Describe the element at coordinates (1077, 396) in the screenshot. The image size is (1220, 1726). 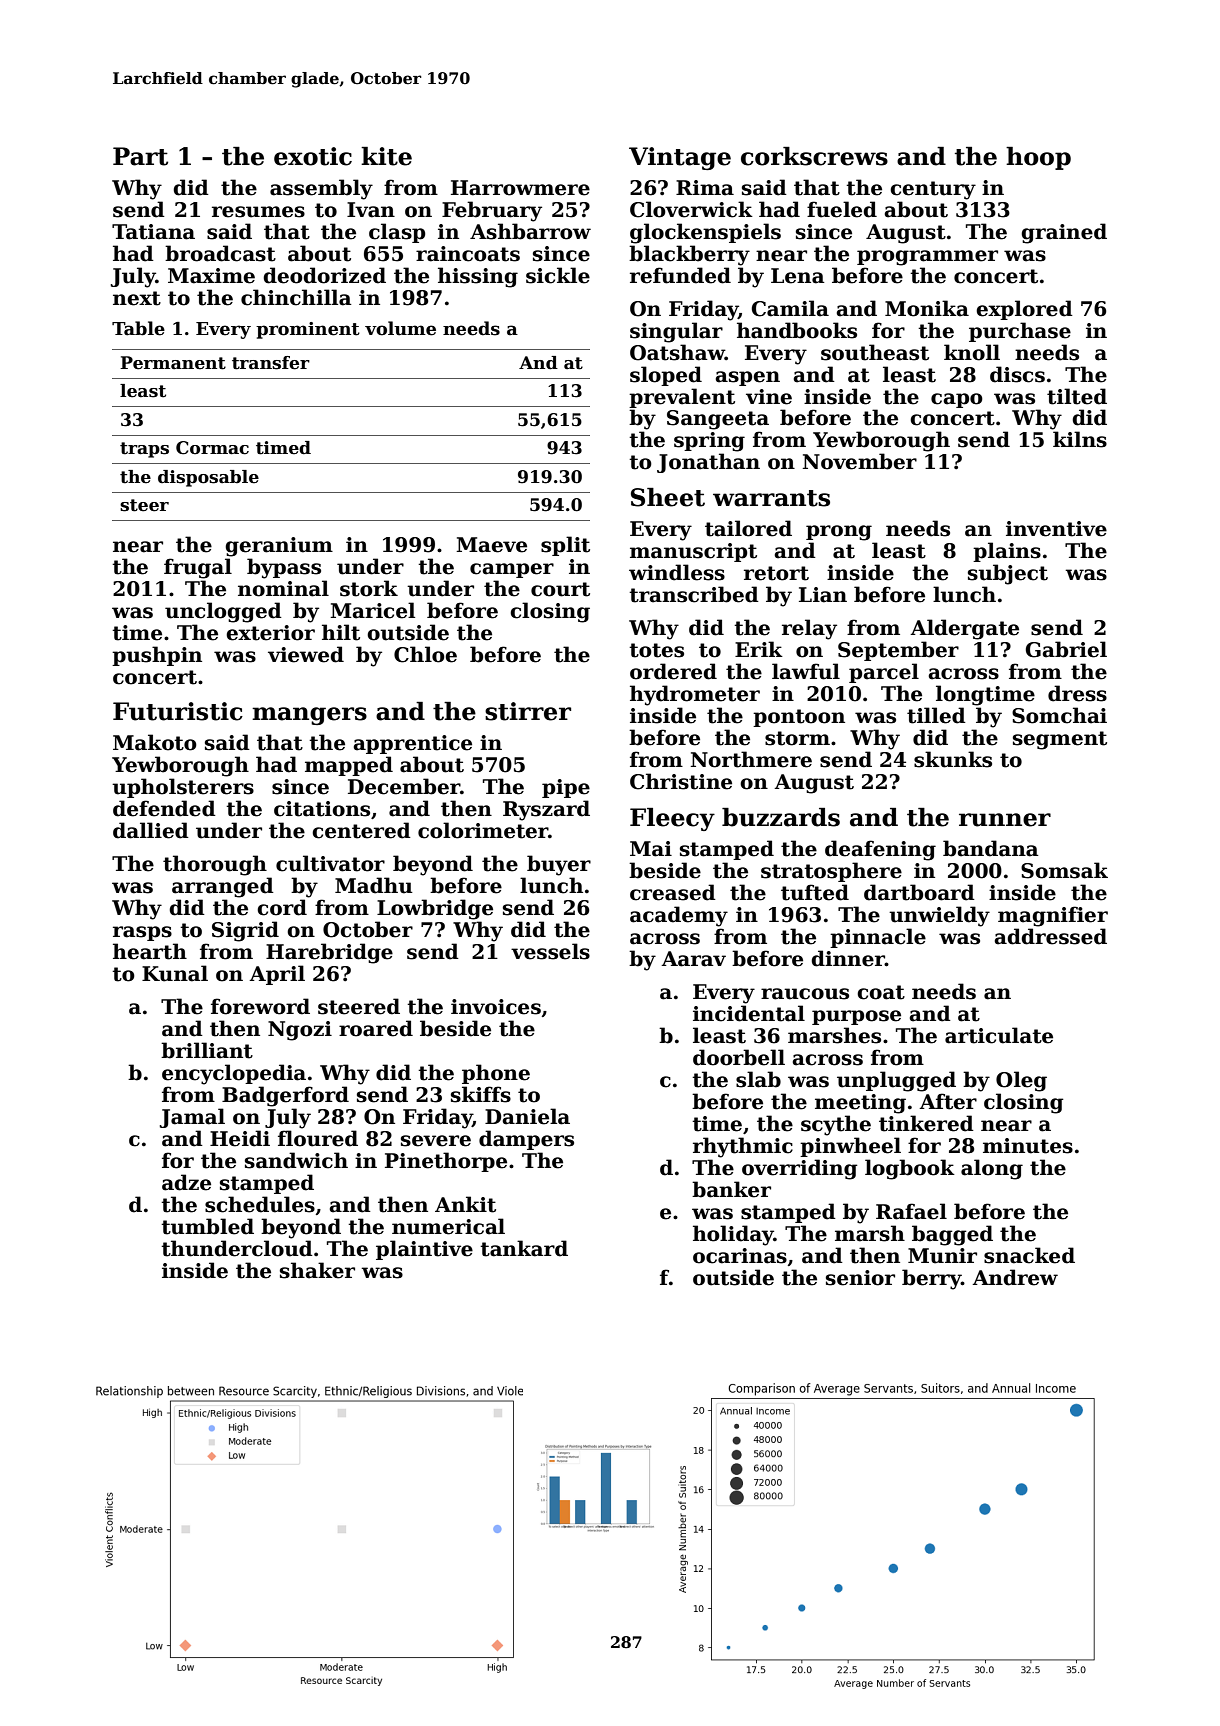
I see `tilted` at that location.
